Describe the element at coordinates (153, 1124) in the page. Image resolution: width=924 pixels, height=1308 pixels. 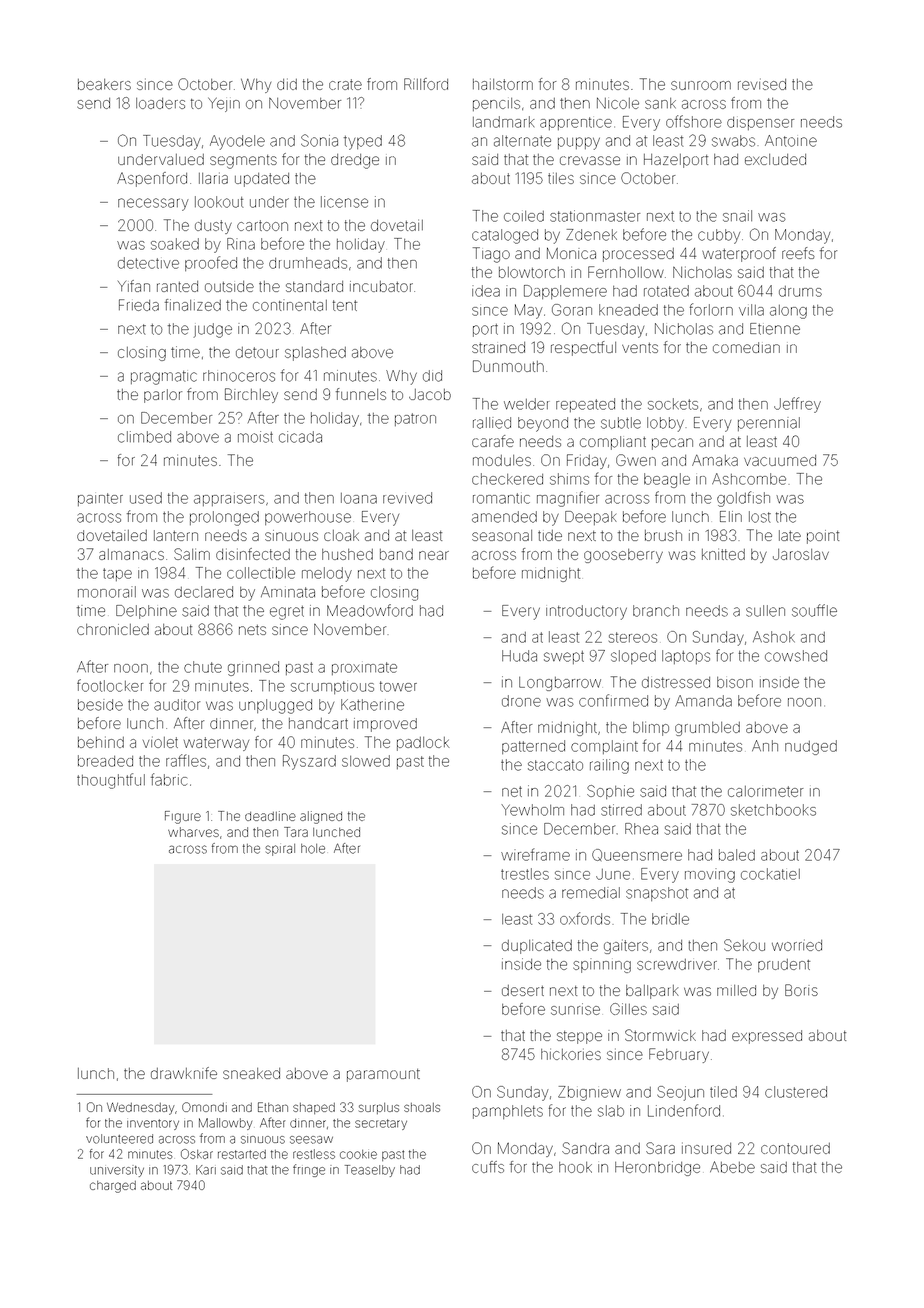
I see `inventory` at that location.
